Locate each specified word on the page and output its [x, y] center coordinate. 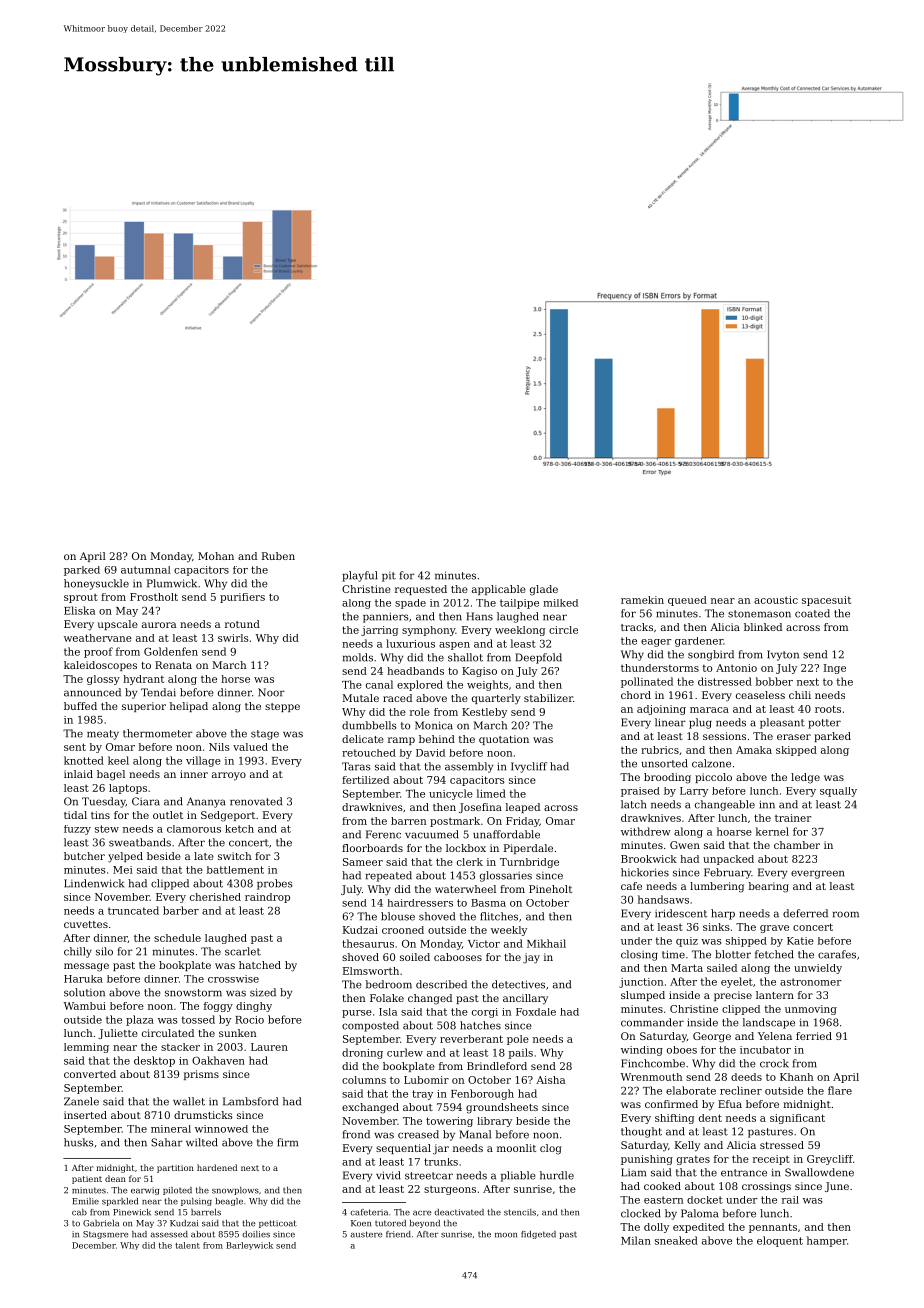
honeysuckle [96, 584]
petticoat [278, 1224]
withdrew [646, 831]
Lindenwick [94, 883]
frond [356, 1134]
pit [389, 577]
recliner [741, 1090]
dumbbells [369, 725]
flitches [499, 916]
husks [79, 1142]
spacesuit [826, 601]
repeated [389, 876]
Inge [835, 669]
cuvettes [86, 924]
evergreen [817, 874]
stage [265, 735]
